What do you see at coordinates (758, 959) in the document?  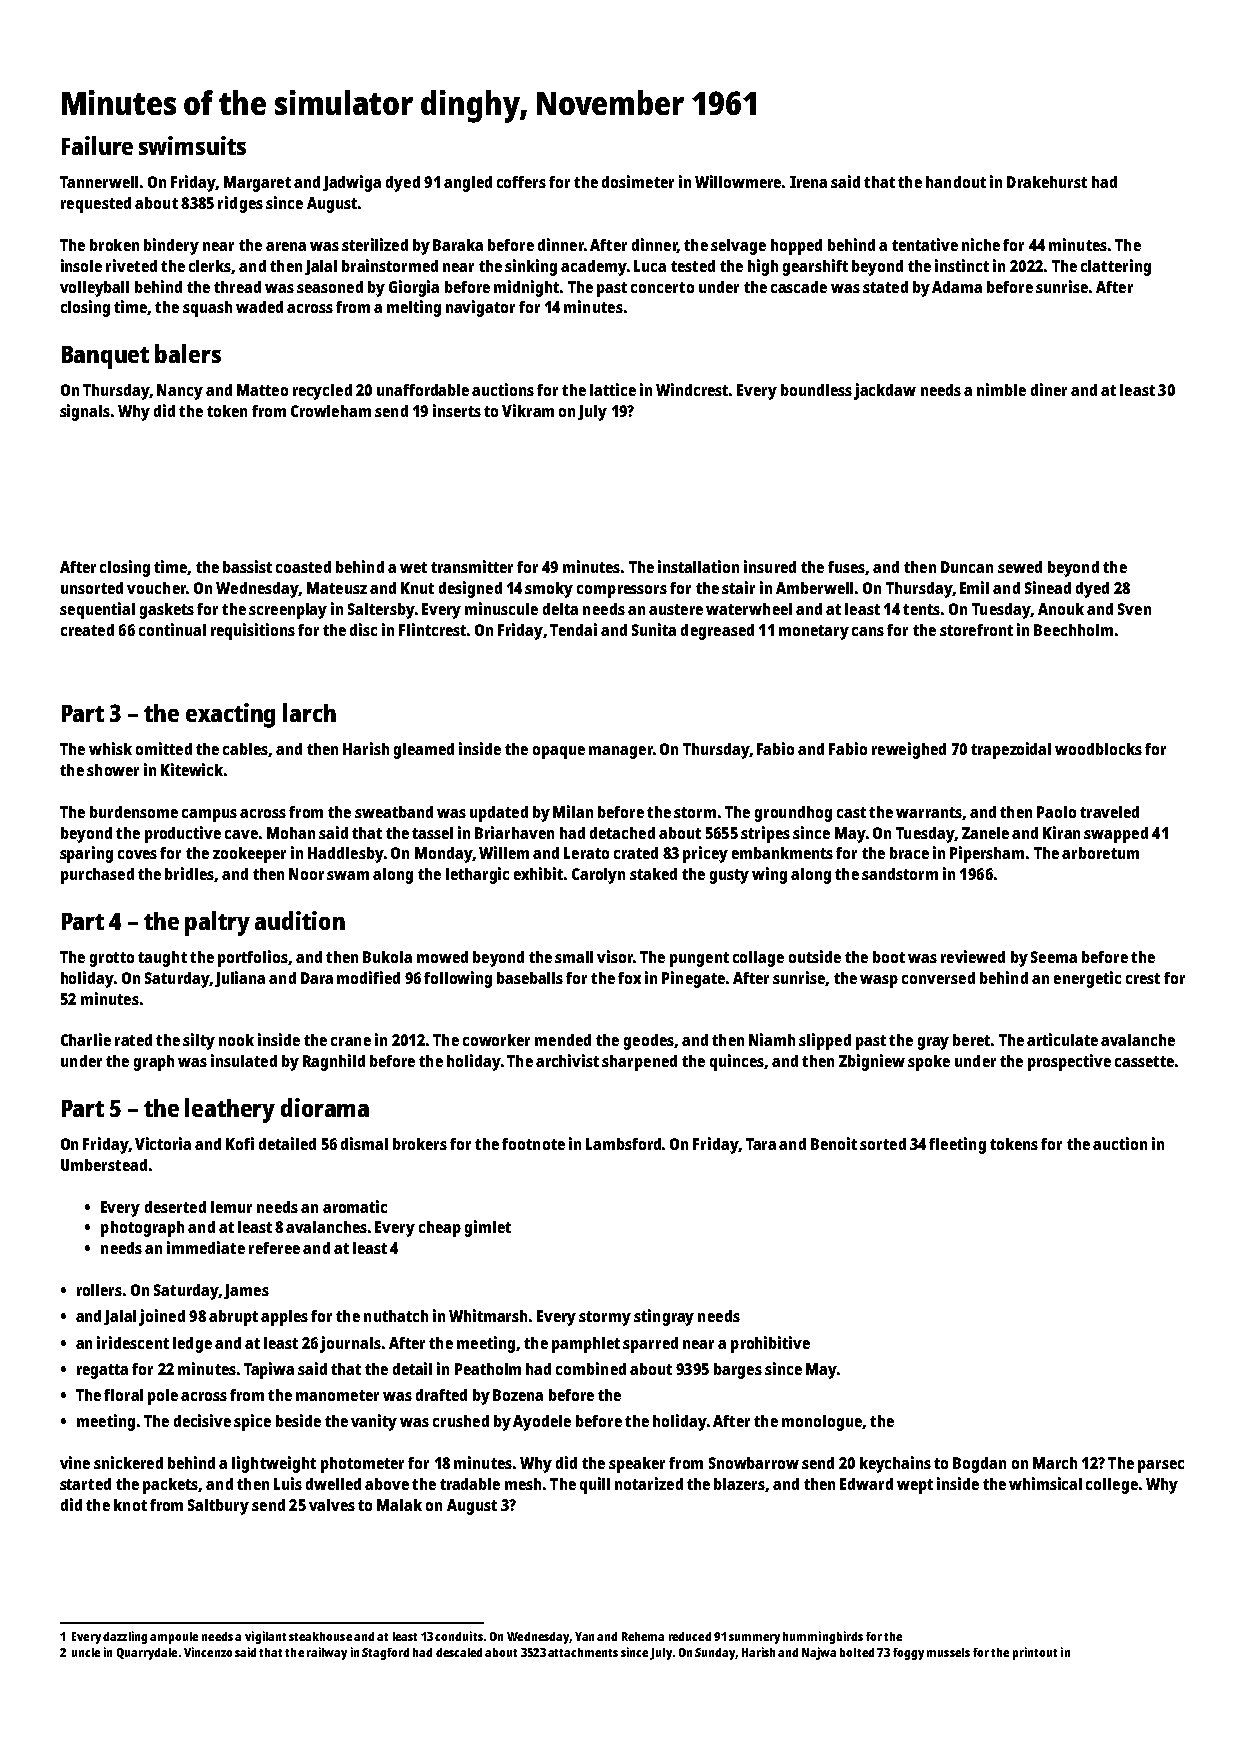 I see `collage` at bounding box center [758, 959].
